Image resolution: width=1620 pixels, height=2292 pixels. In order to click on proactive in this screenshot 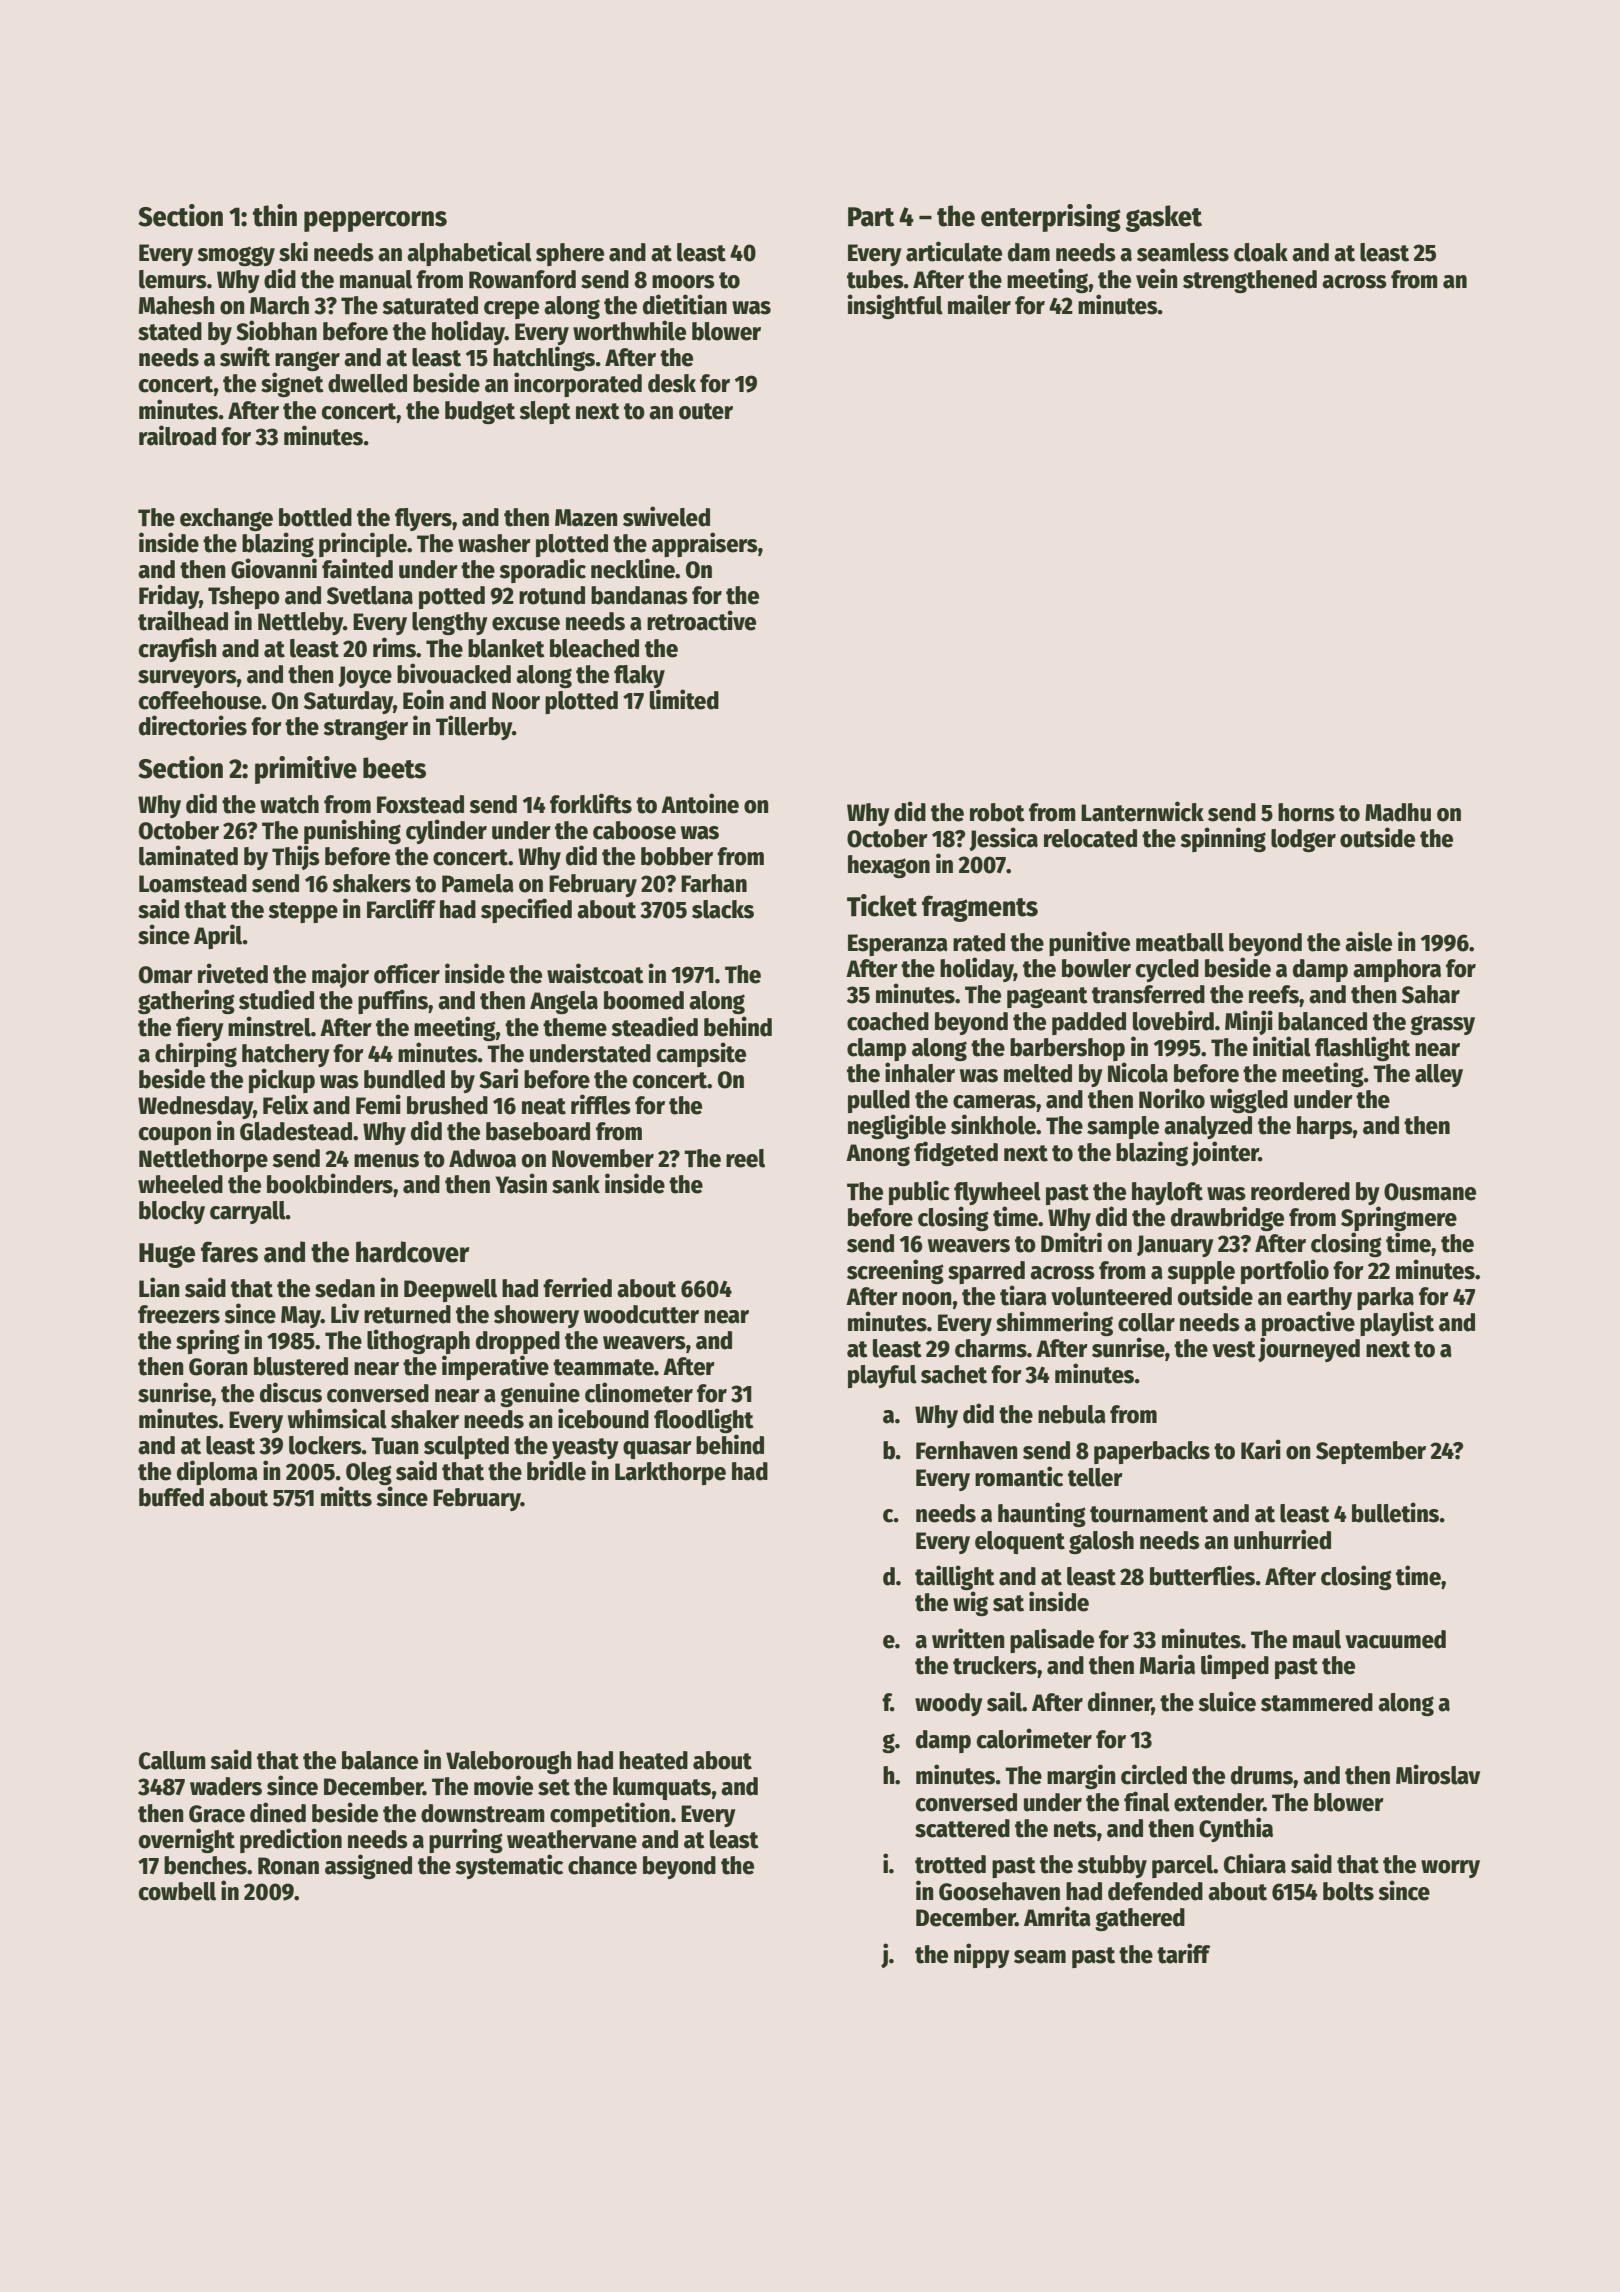, I will do `click(1308, 1323)`.
